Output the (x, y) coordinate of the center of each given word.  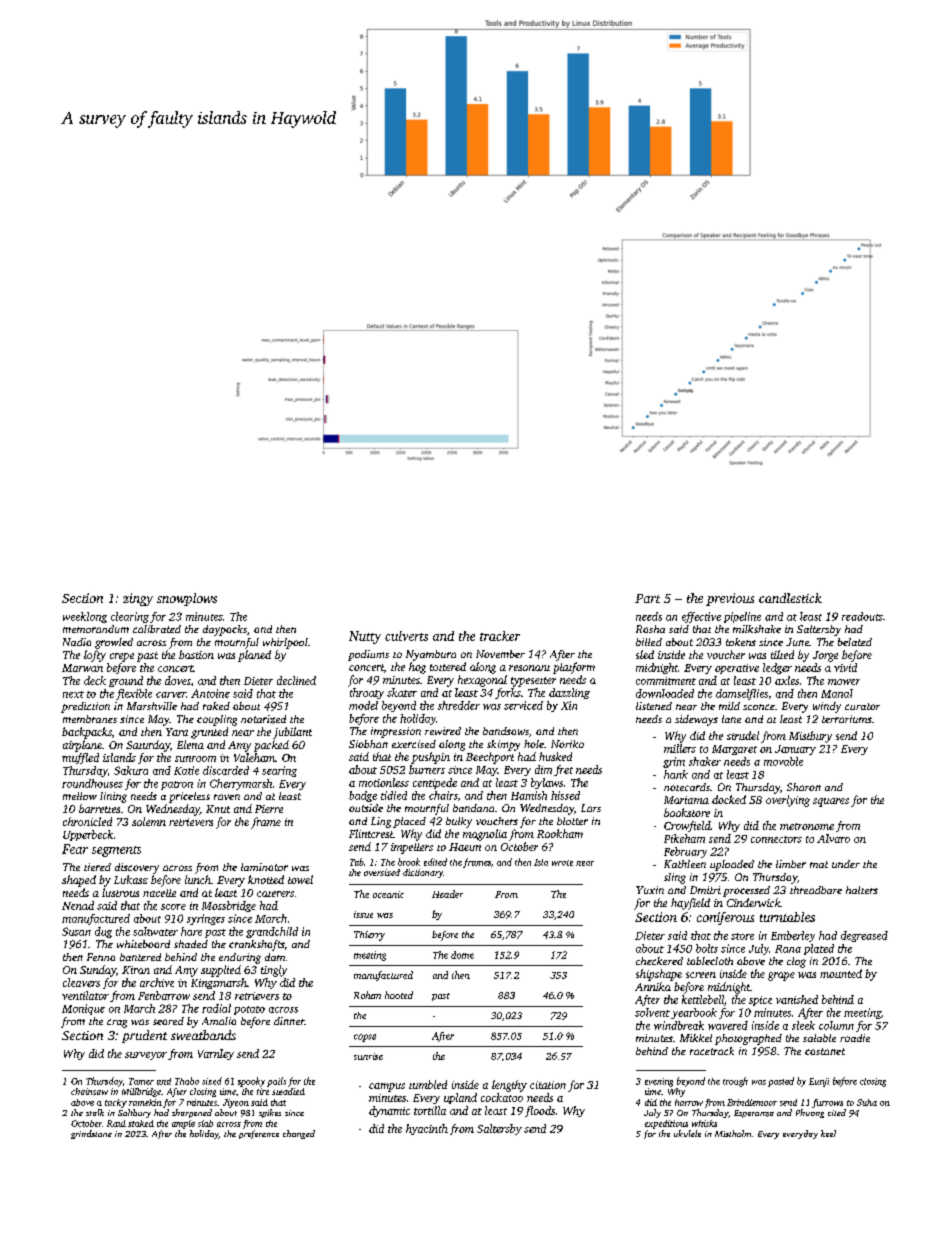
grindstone (91, 1134)
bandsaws (506, 731)
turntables (787, 917)
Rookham (560, 833)
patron (177, 785)
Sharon (804, 787)
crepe (122, 657)
